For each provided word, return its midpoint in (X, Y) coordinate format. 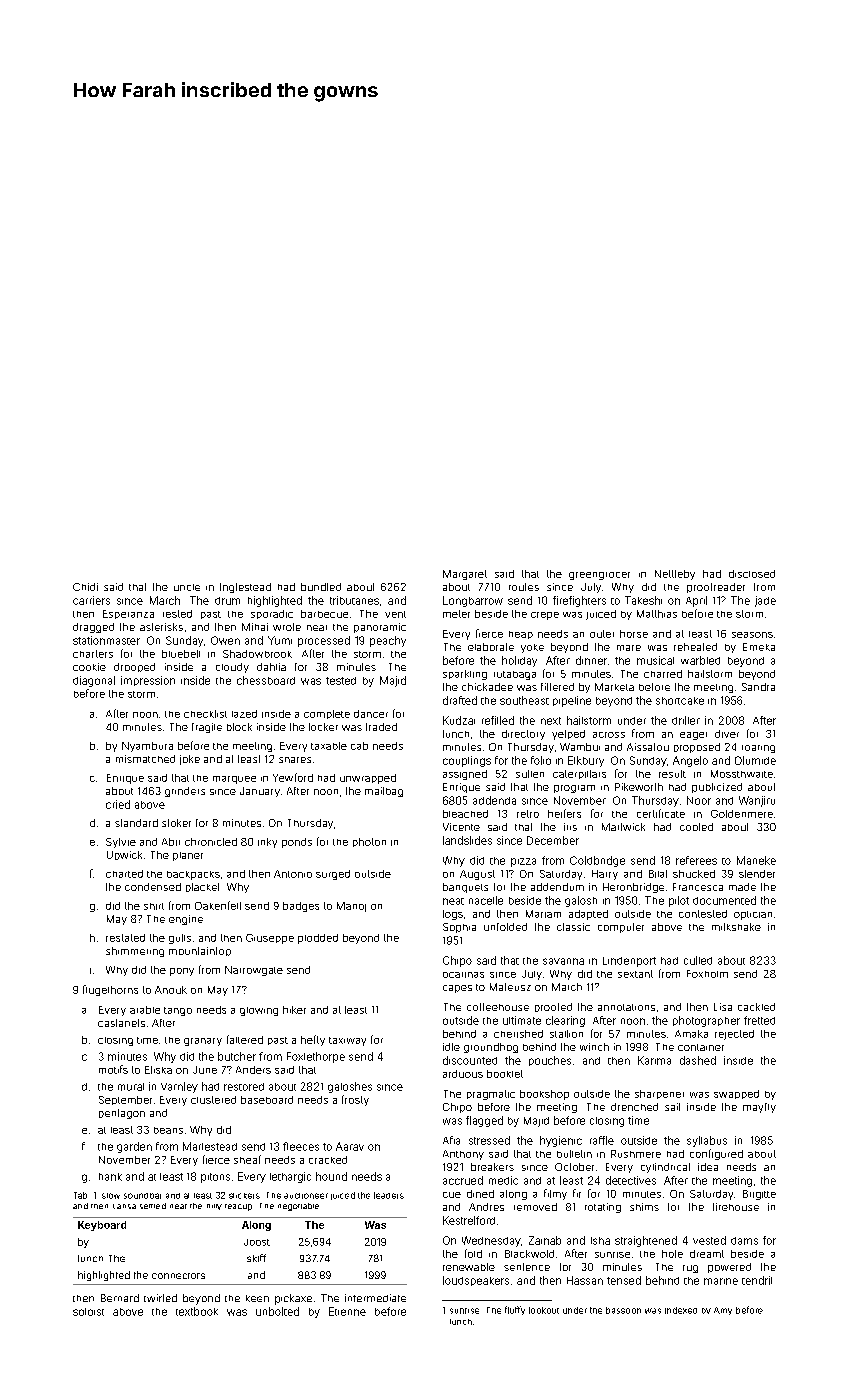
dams (744, 1241)
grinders (185, 792)
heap (521, 635)
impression (148, 681)
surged (333, 875)
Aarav (350, 1146)
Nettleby (675, 575)
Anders (253, 1070)
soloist (88, 1312)
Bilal (658, 874)
